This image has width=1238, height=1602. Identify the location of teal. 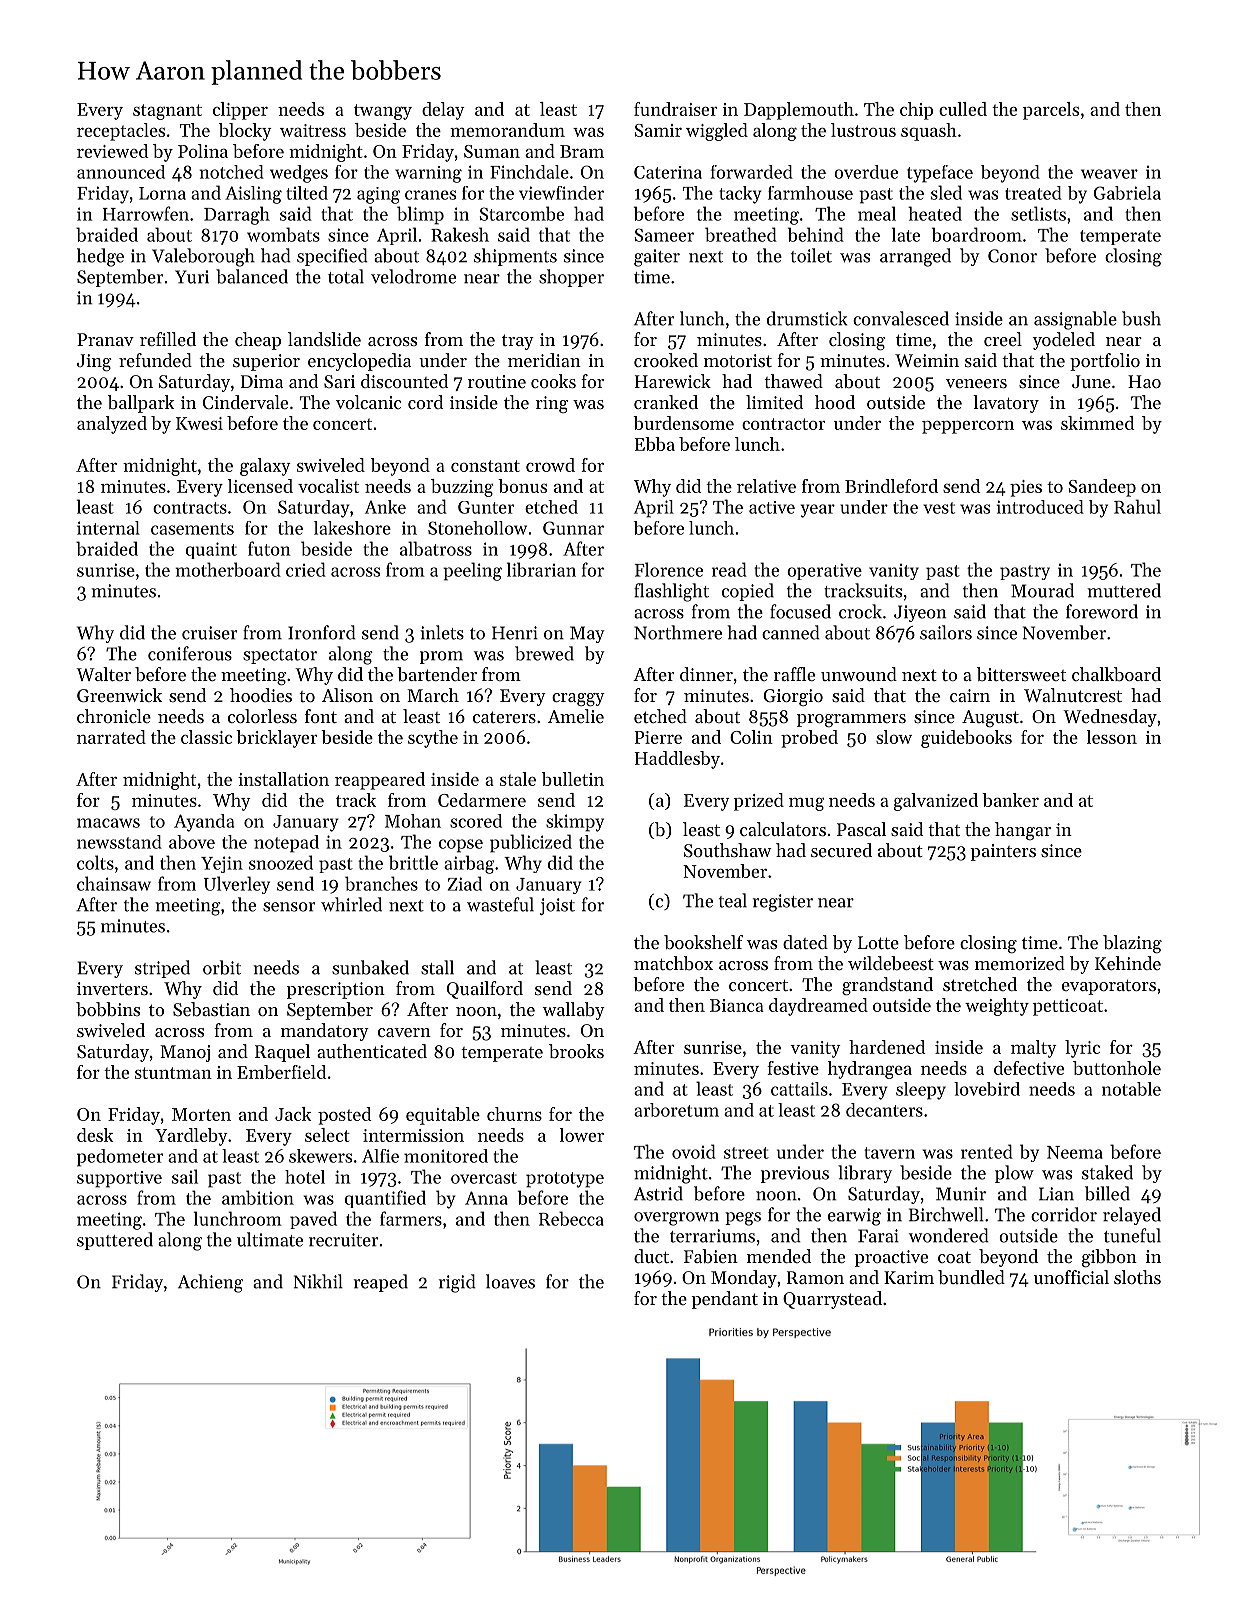
(733, 900).
